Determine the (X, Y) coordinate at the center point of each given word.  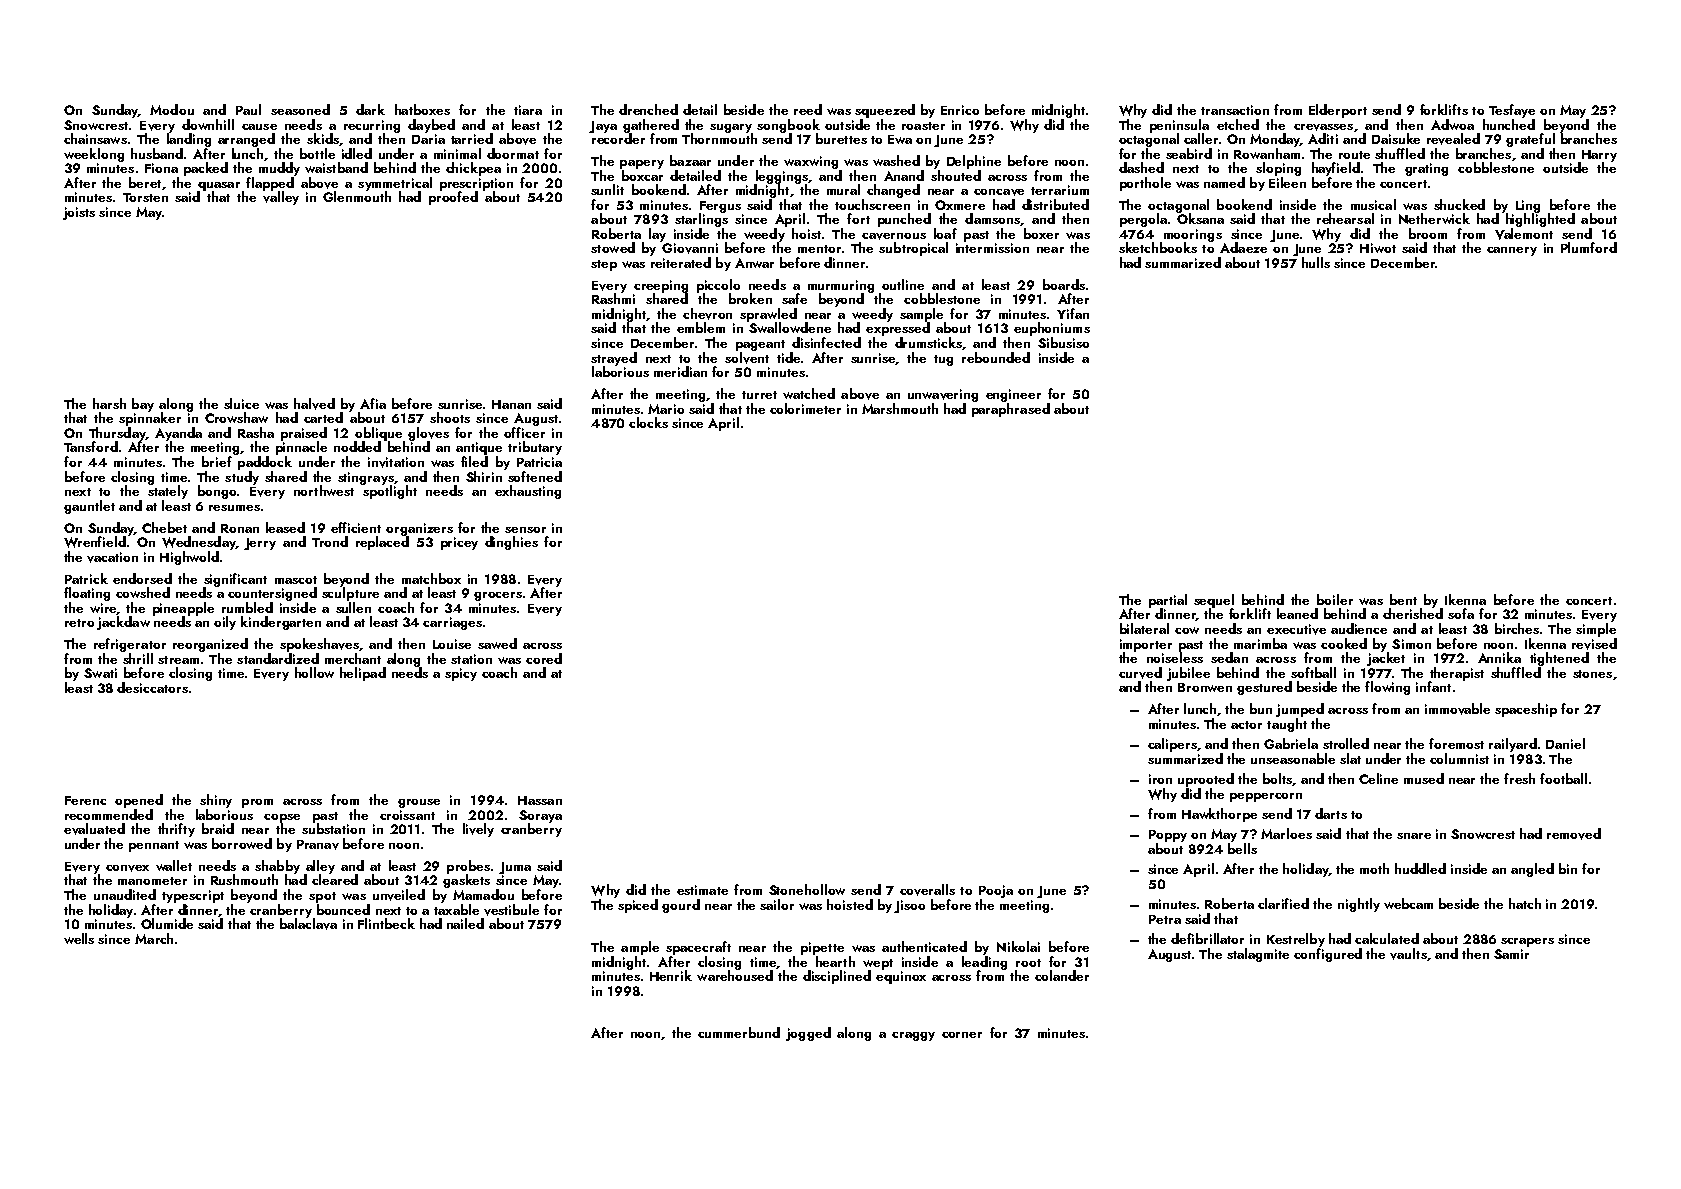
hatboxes (422, 109)
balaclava (308, 924)
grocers (498, 596)
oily (225, 623)
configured (1328, 955)
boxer (1041, 233)
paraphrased (1011, 410)
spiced (638, 906)
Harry (1599, 156)
